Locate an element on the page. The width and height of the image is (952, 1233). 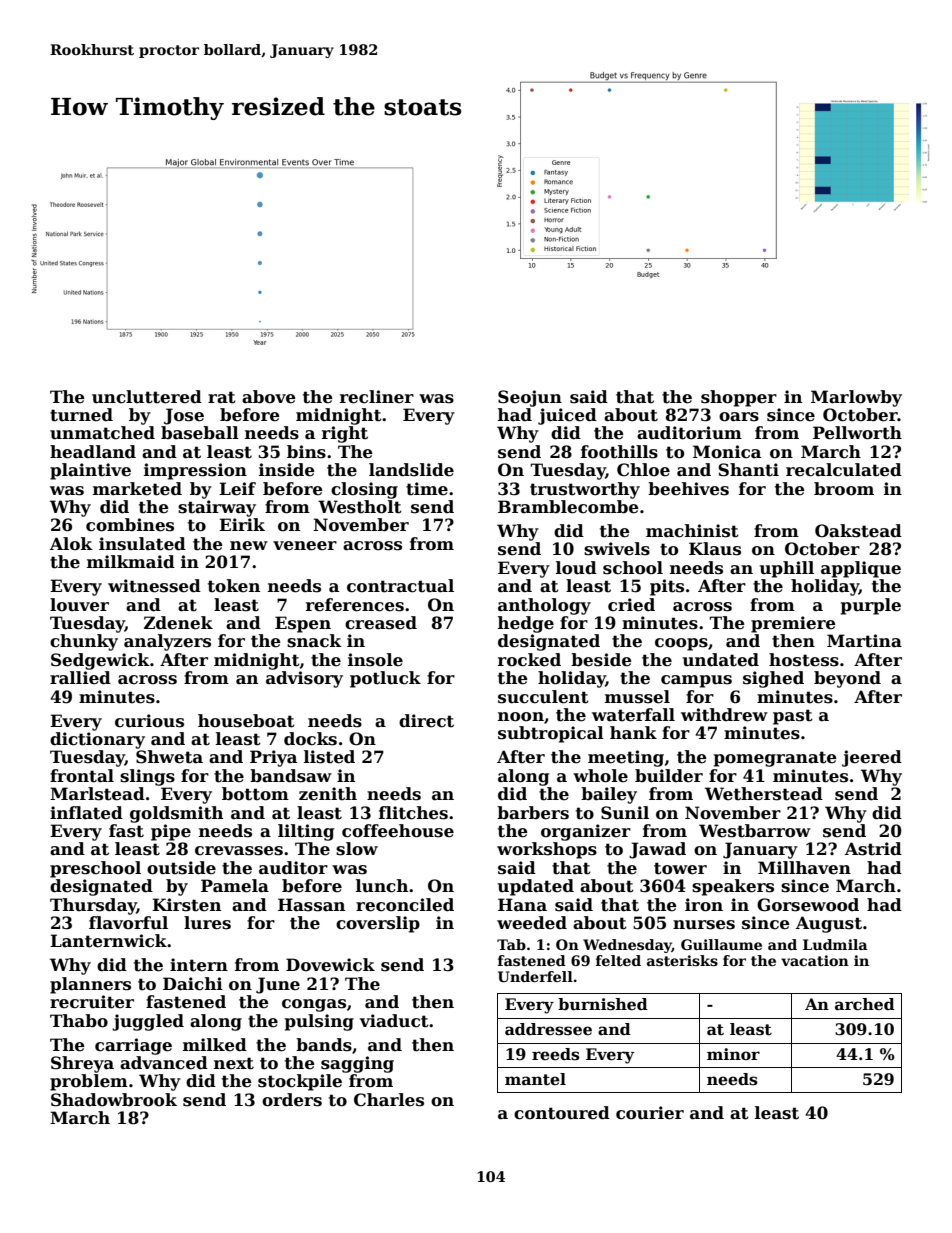
Marlowby is located at coordinates (856, 398).
